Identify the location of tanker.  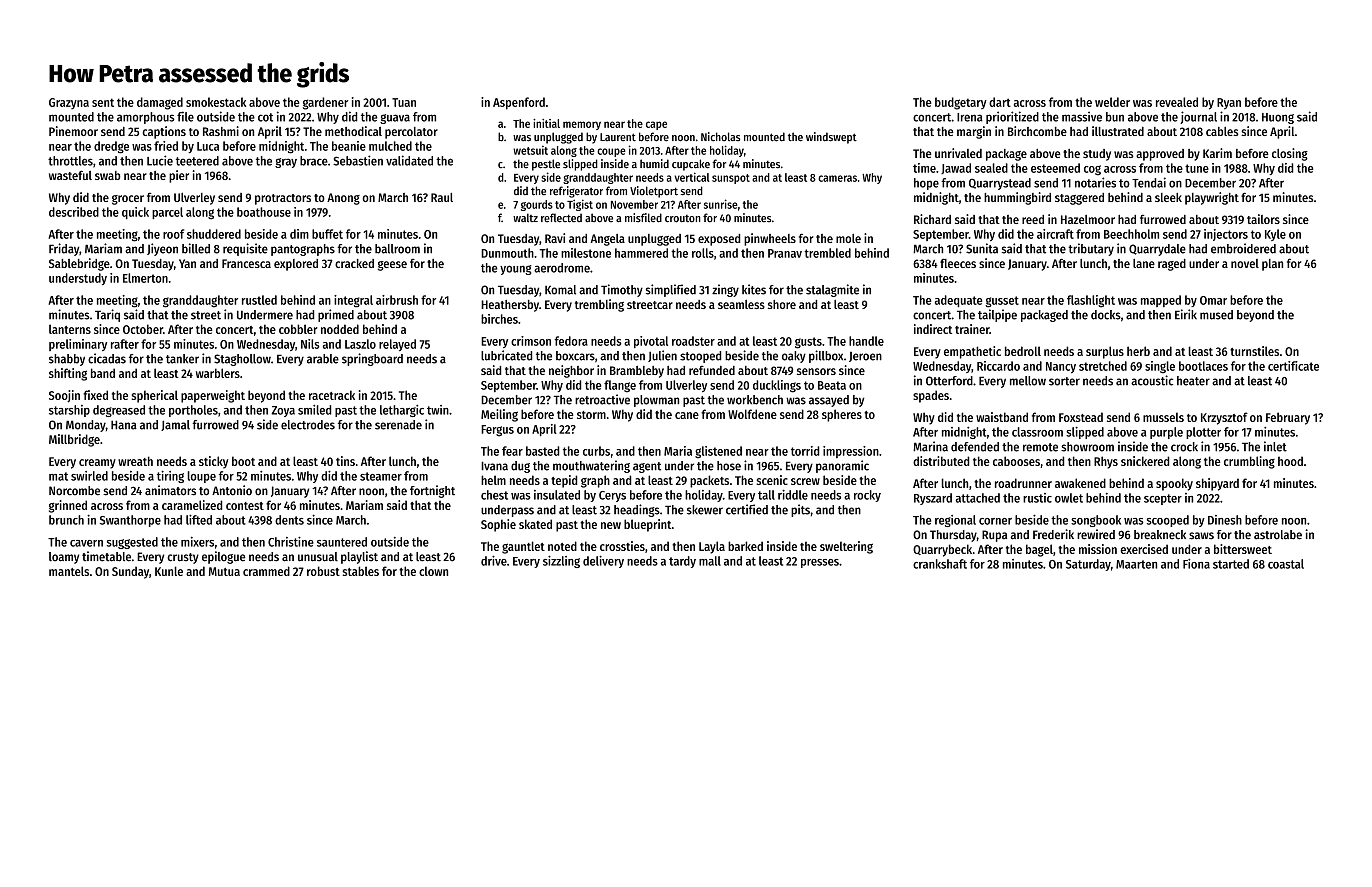
(182, 359).
